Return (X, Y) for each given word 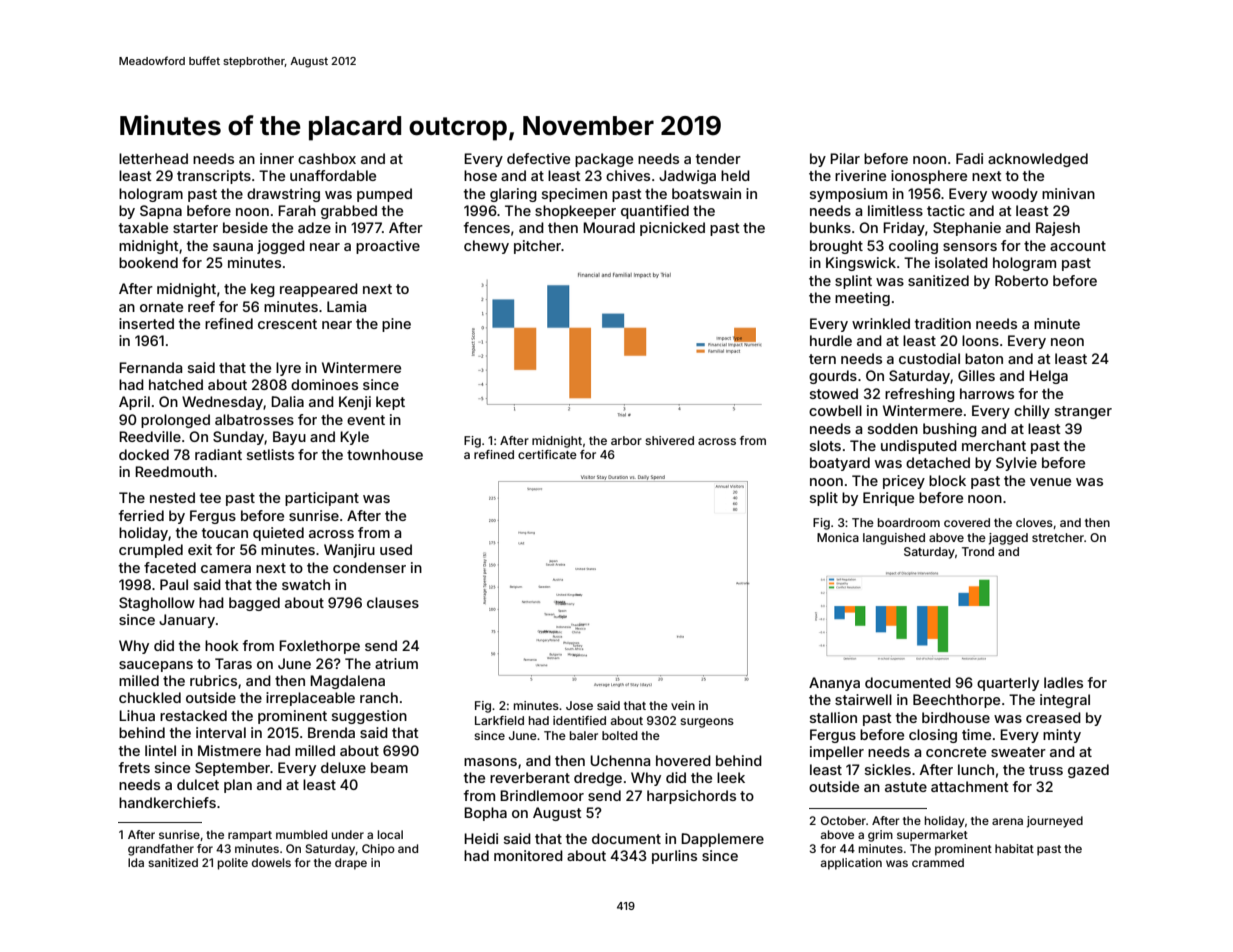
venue (1050, 482)
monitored (528, 855)
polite (233, 864)
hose (480, 175)
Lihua (137, 715)
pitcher (537, 247)
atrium (396, 663)
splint (853, 282)
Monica (838, 537)
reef (201, 306)
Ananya (834, 684)
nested (172, 497)
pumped (384, 195)
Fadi (969, 158)
